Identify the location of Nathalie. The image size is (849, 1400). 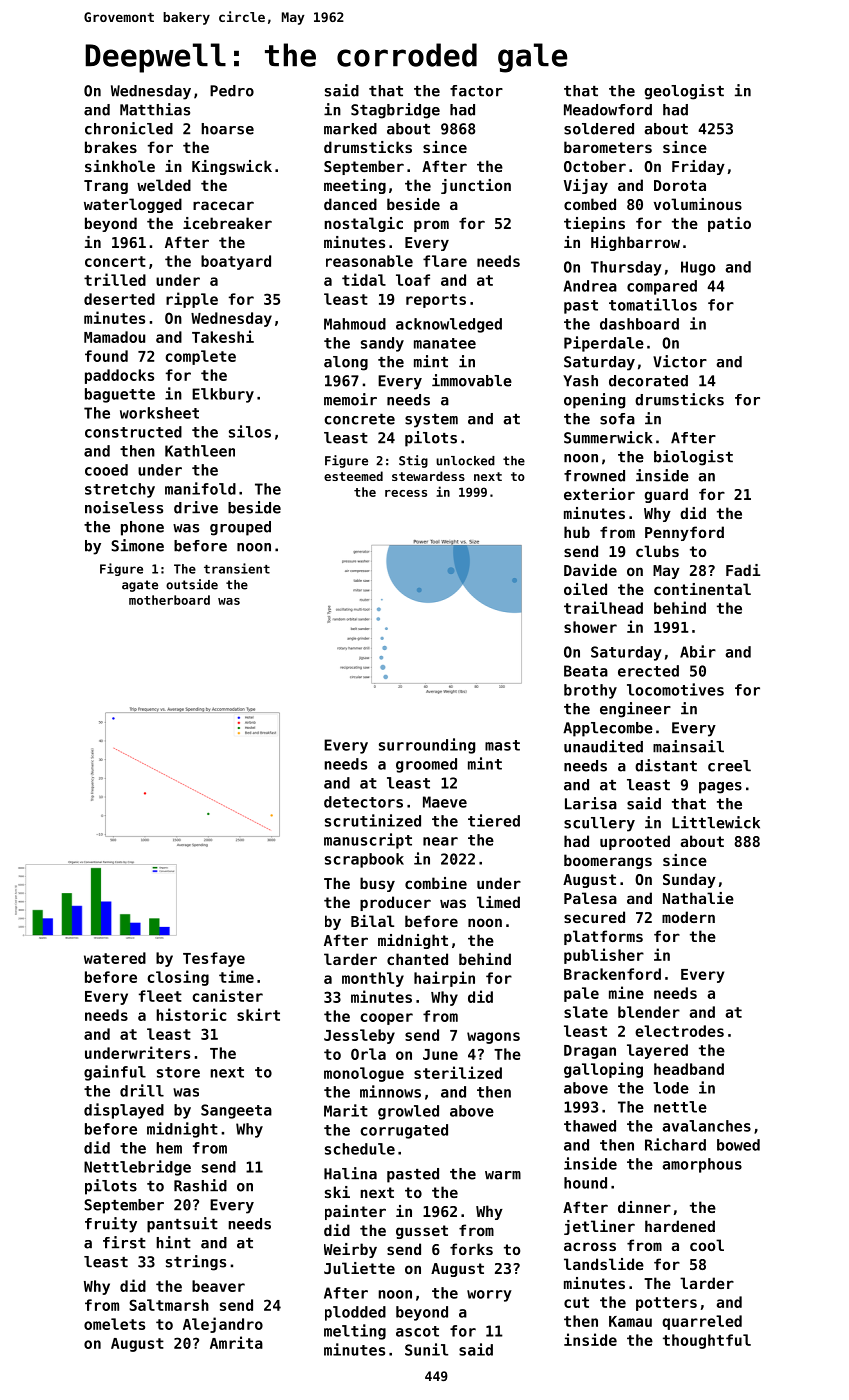
(698, 898).
